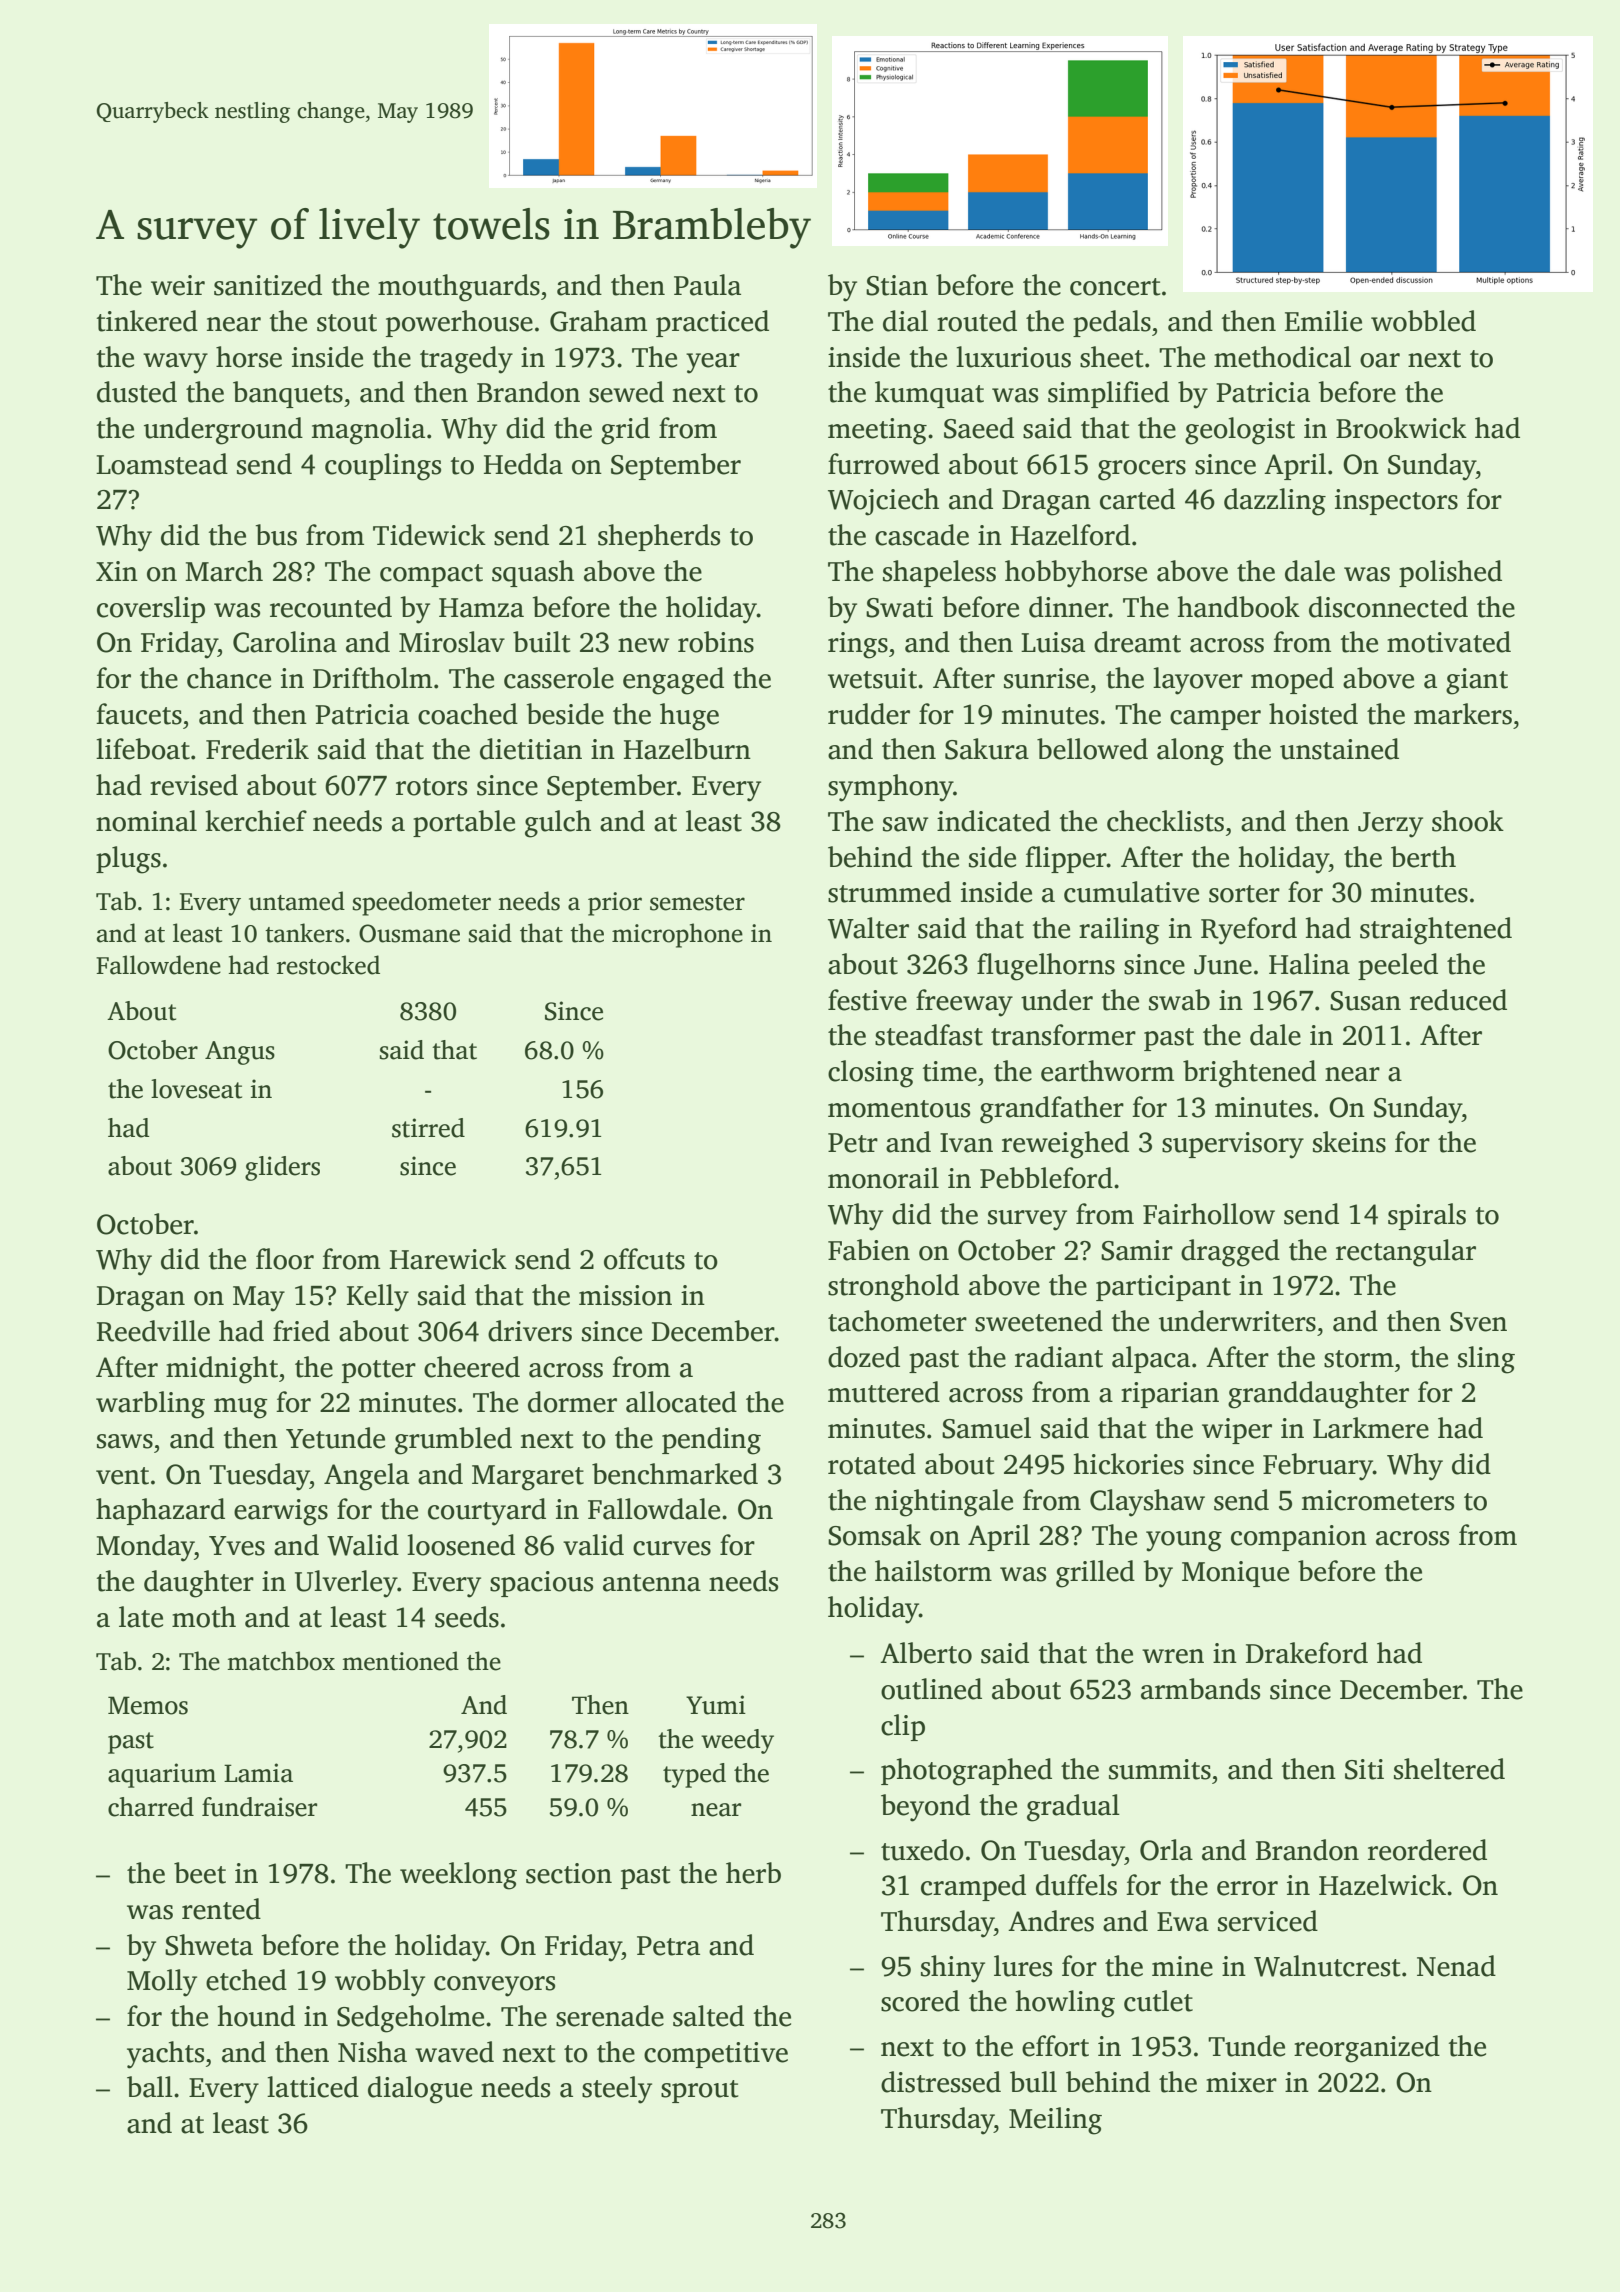 The width and height of the screenshot is (1620, 2292). Describe the element at coordinates (313, 2087) in the screenshot. I see `latticed` at that location.
